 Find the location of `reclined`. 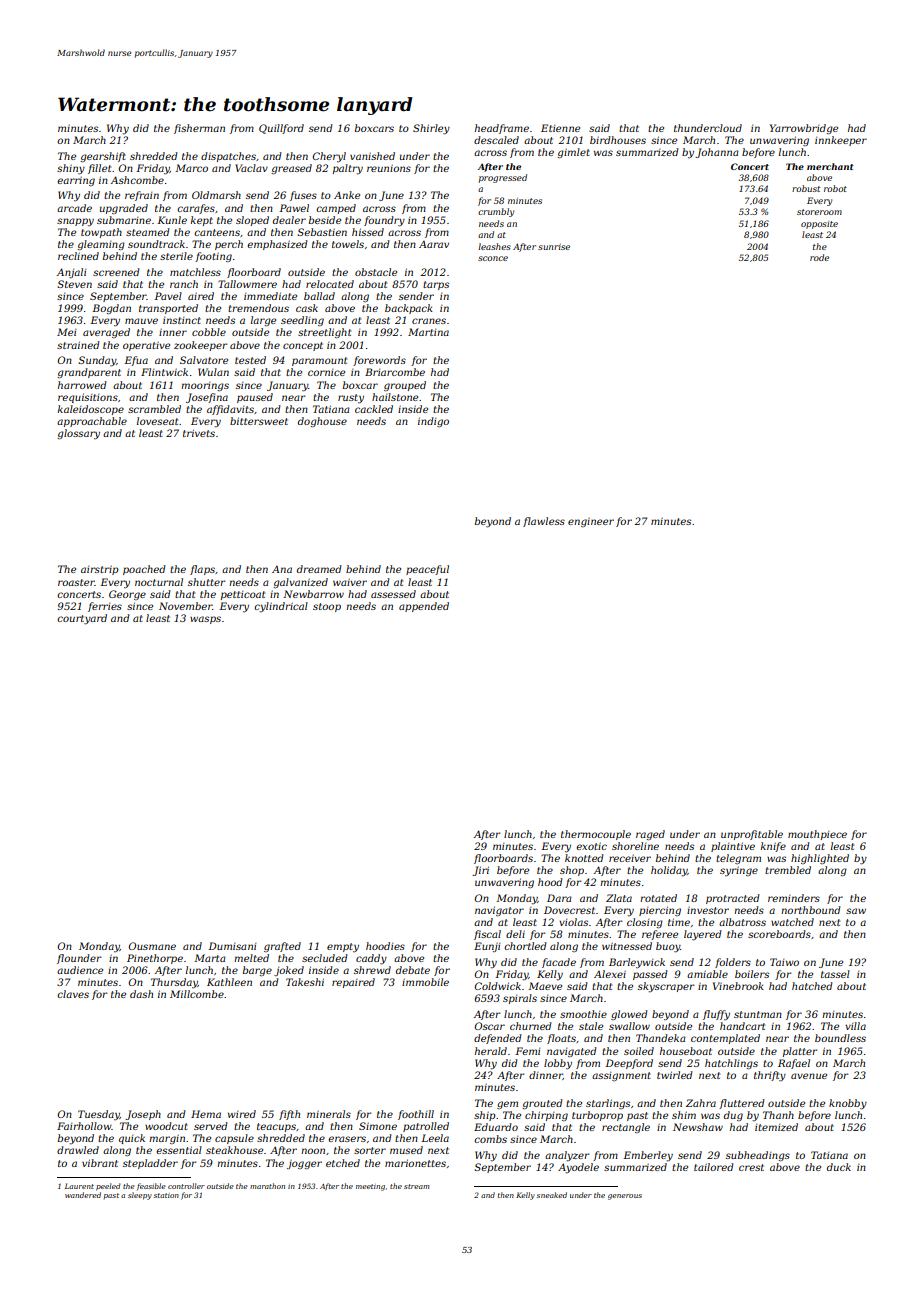

reclined is located at coordinates (78, 256).
